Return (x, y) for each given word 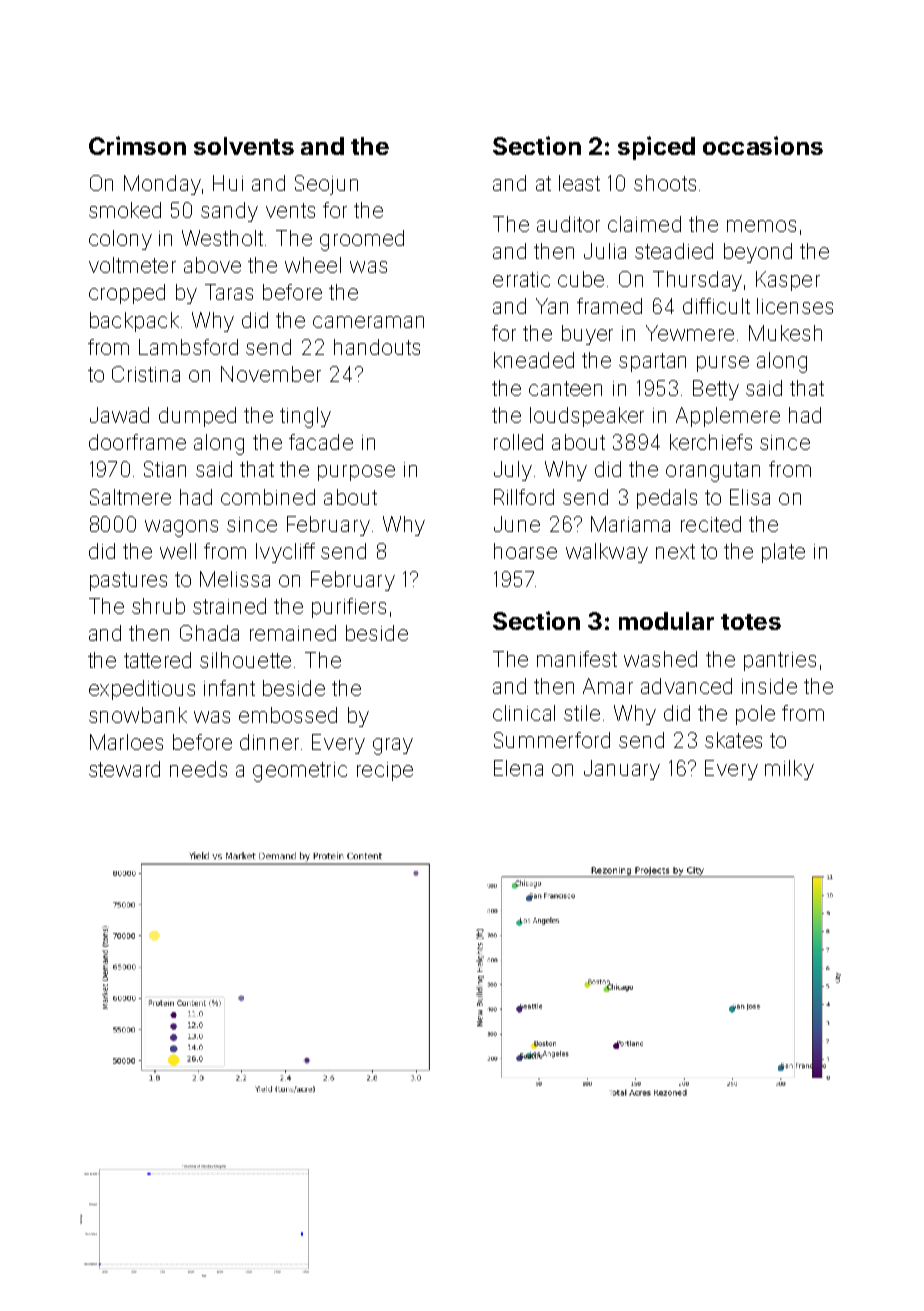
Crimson (137, 145)
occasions (763, 145)
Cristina (146, 374)
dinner (269, 742)
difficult (716, 306)
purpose (356, 473)
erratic (521, 279)
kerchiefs (711, 442)
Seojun (326, 185)
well (178, 551)
